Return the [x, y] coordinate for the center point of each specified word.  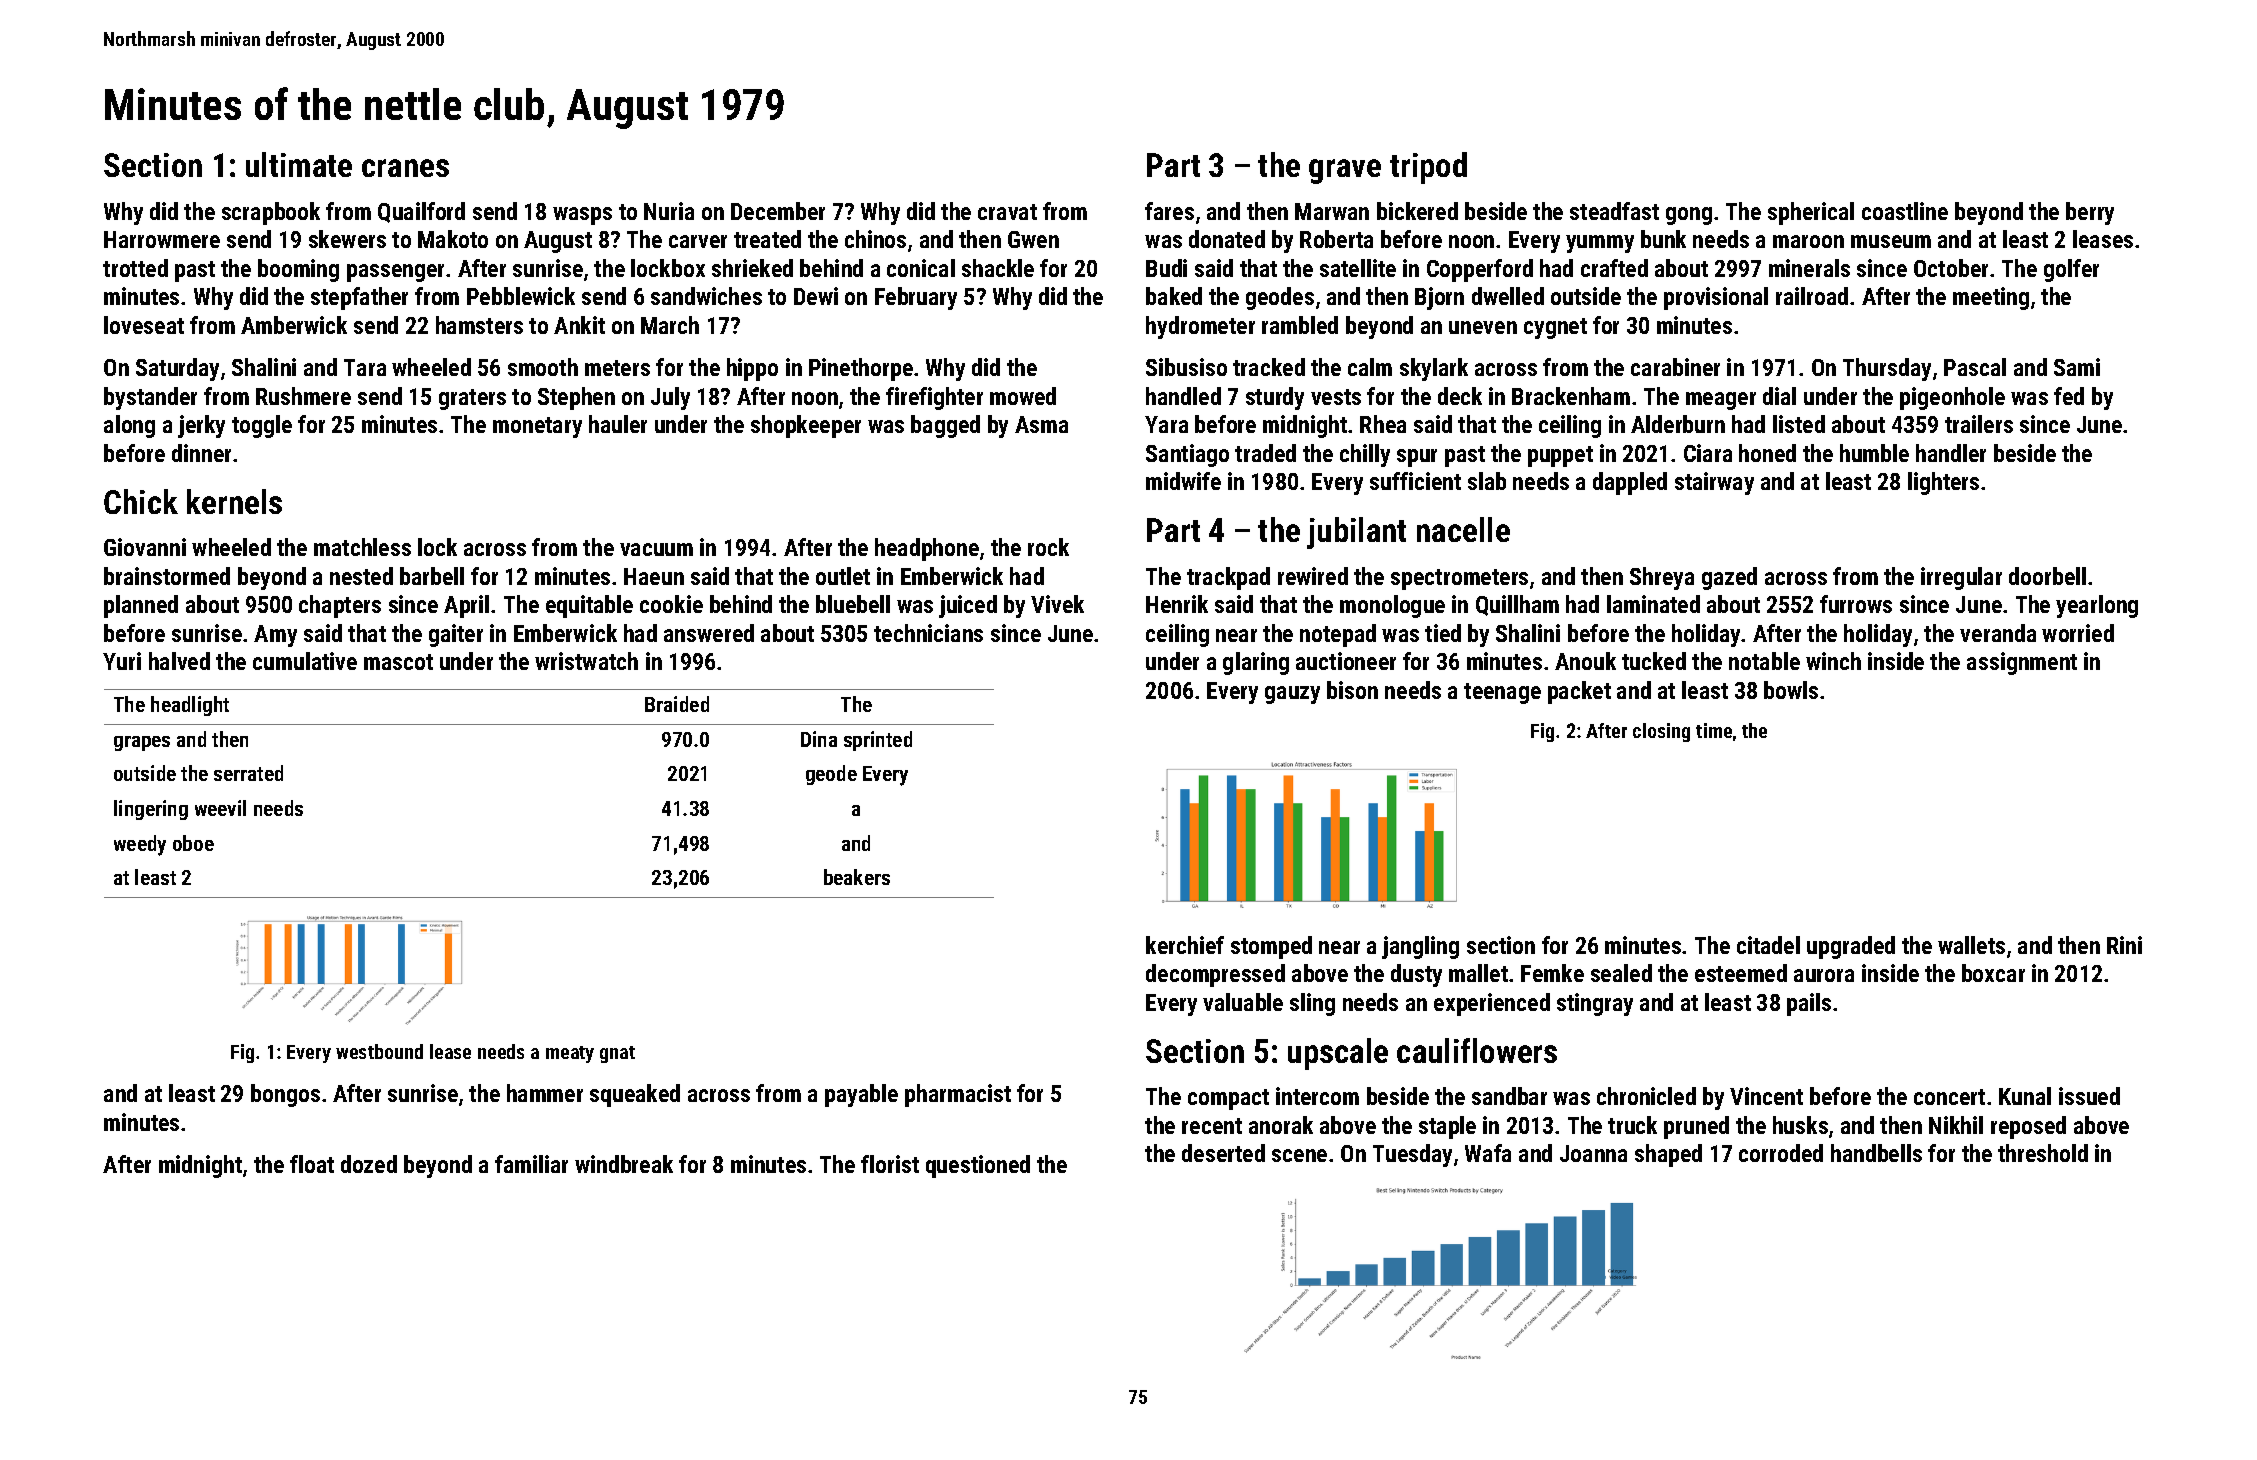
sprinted [878, 741]
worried [2078, 633]
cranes [405, 168]
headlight [190, 706]
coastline [1905, 211]
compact [1228, 1099]
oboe [193, 843]
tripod [1428, 168]
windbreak [624, 1164]
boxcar [1993, 973]
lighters [1943, 483]
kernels [234, 501]
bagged [945, 426]
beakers [857, 877]
